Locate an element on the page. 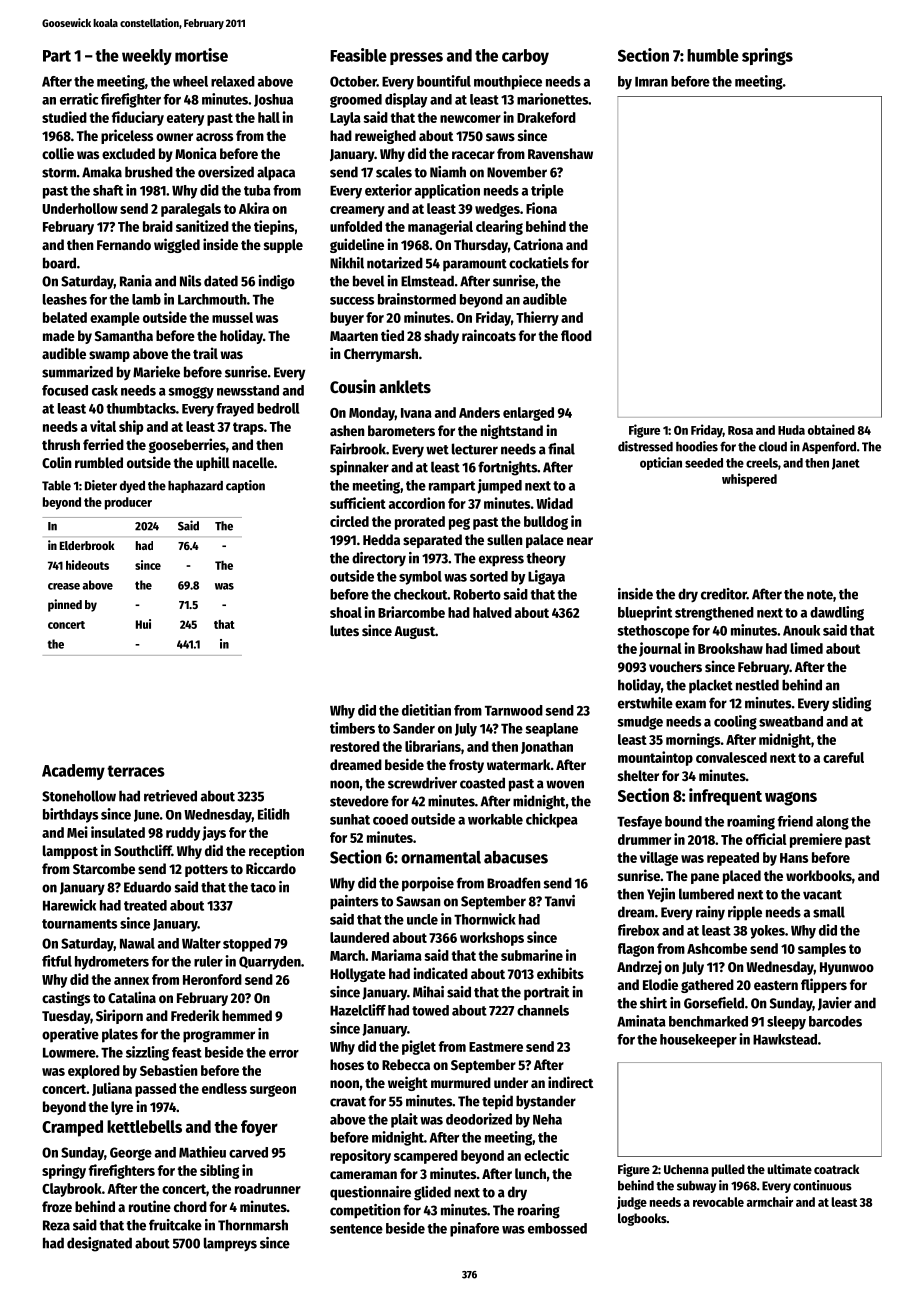 This page has height=1308, width=924. whispered is located at coordinates (749, 480).
